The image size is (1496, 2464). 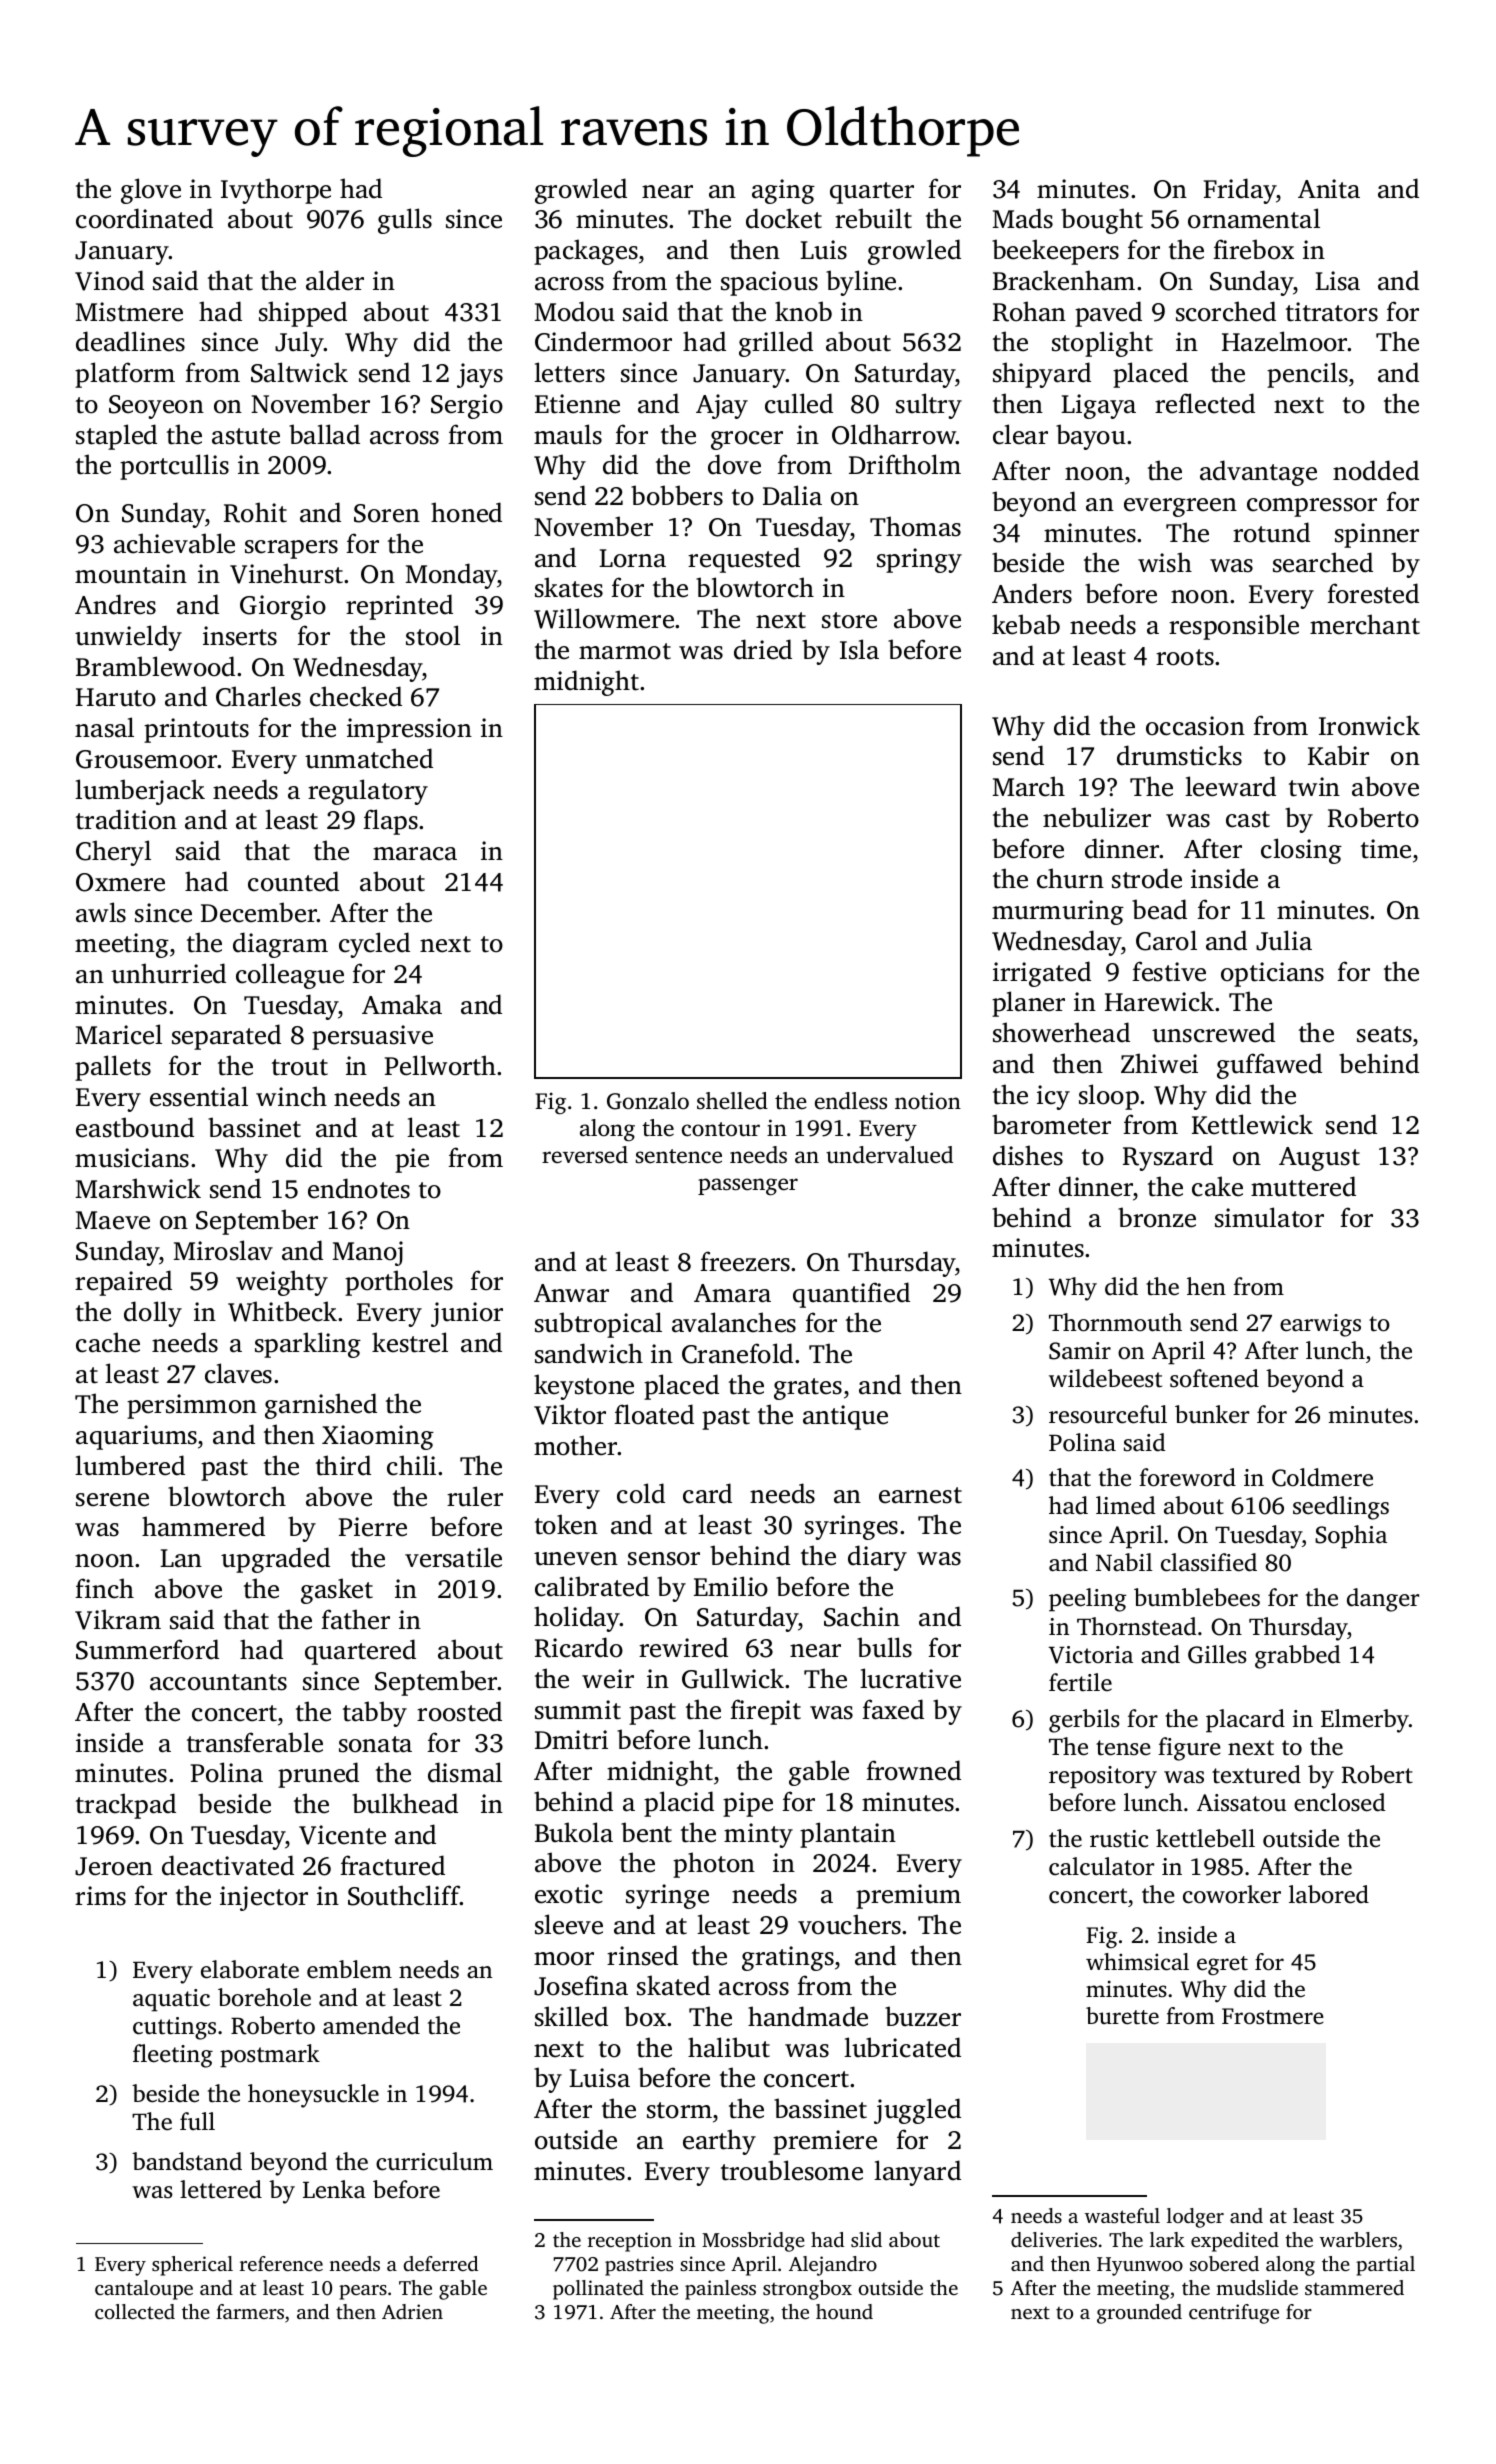 I want to click on Mads, so click(x=1023, y=218).
